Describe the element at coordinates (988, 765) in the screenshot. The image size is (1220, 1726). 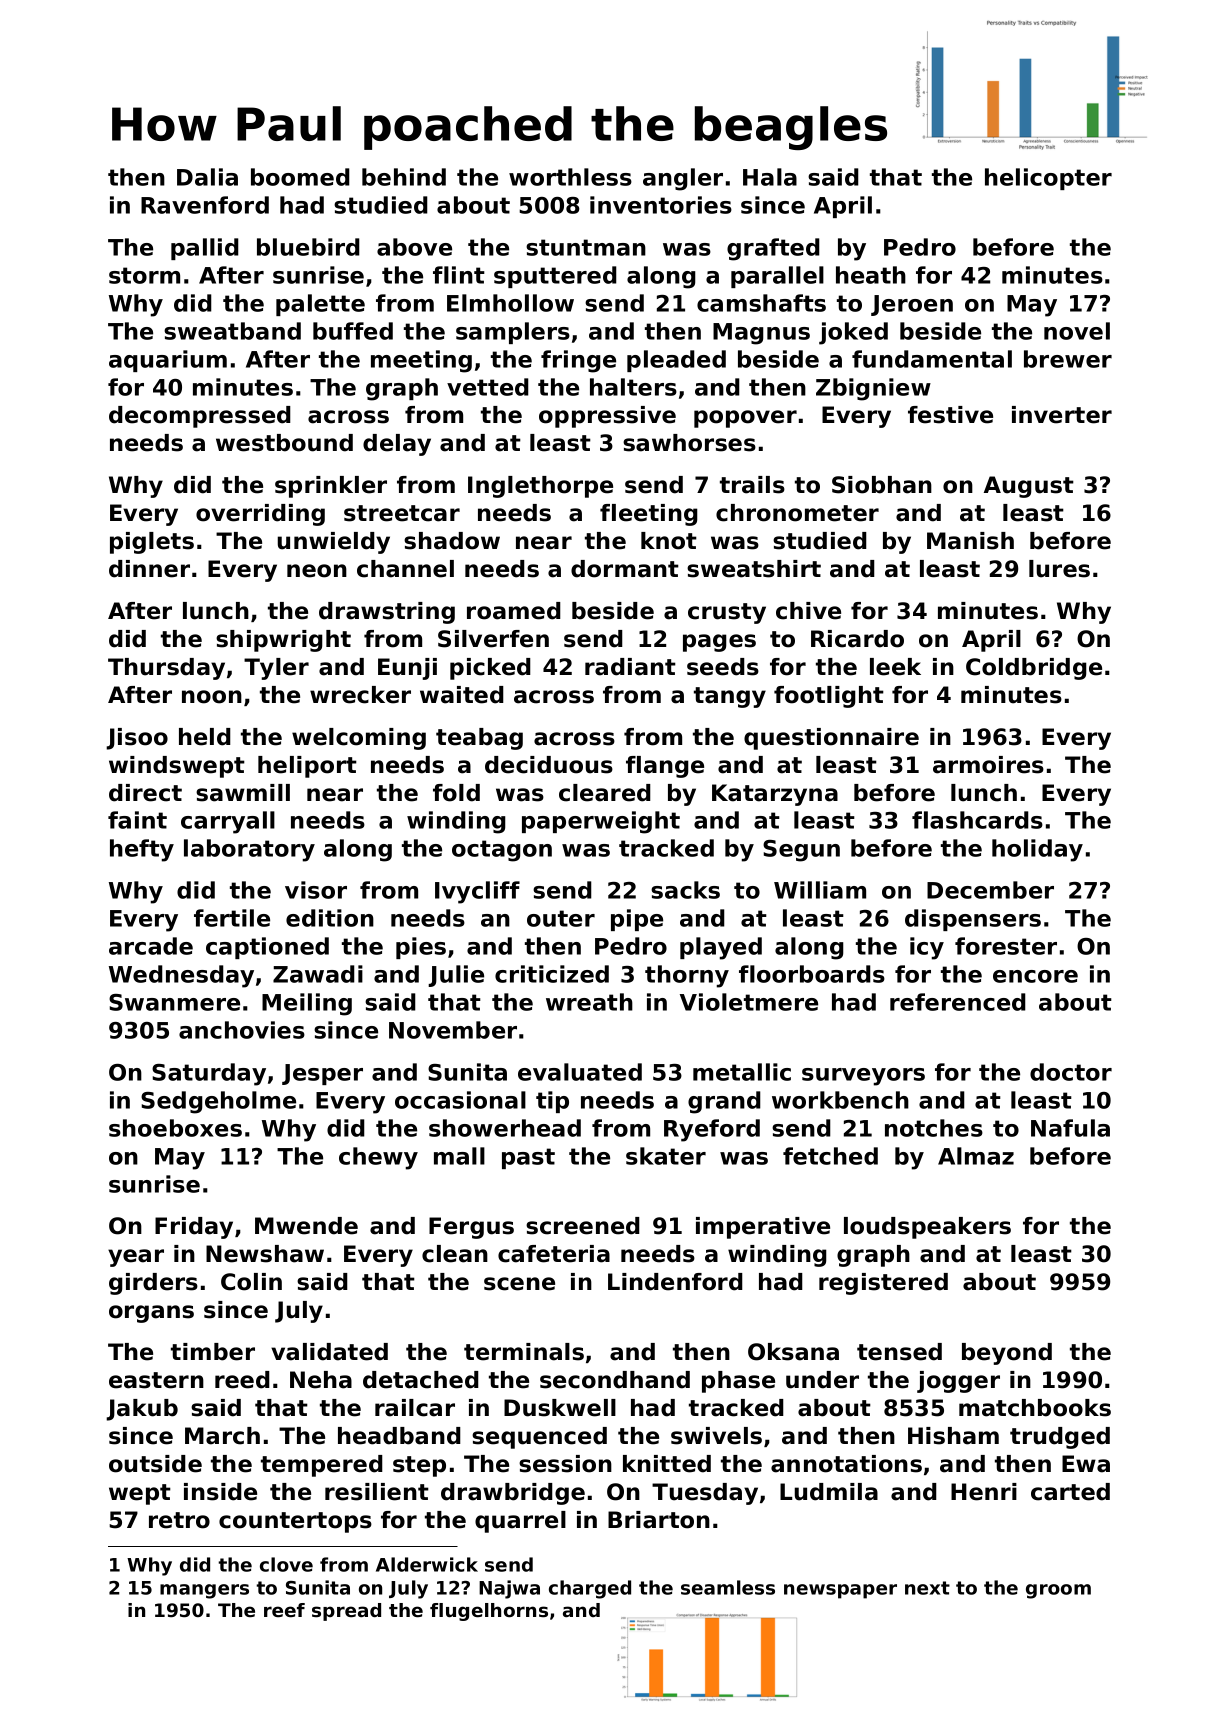
I see `armoires` at that location.
